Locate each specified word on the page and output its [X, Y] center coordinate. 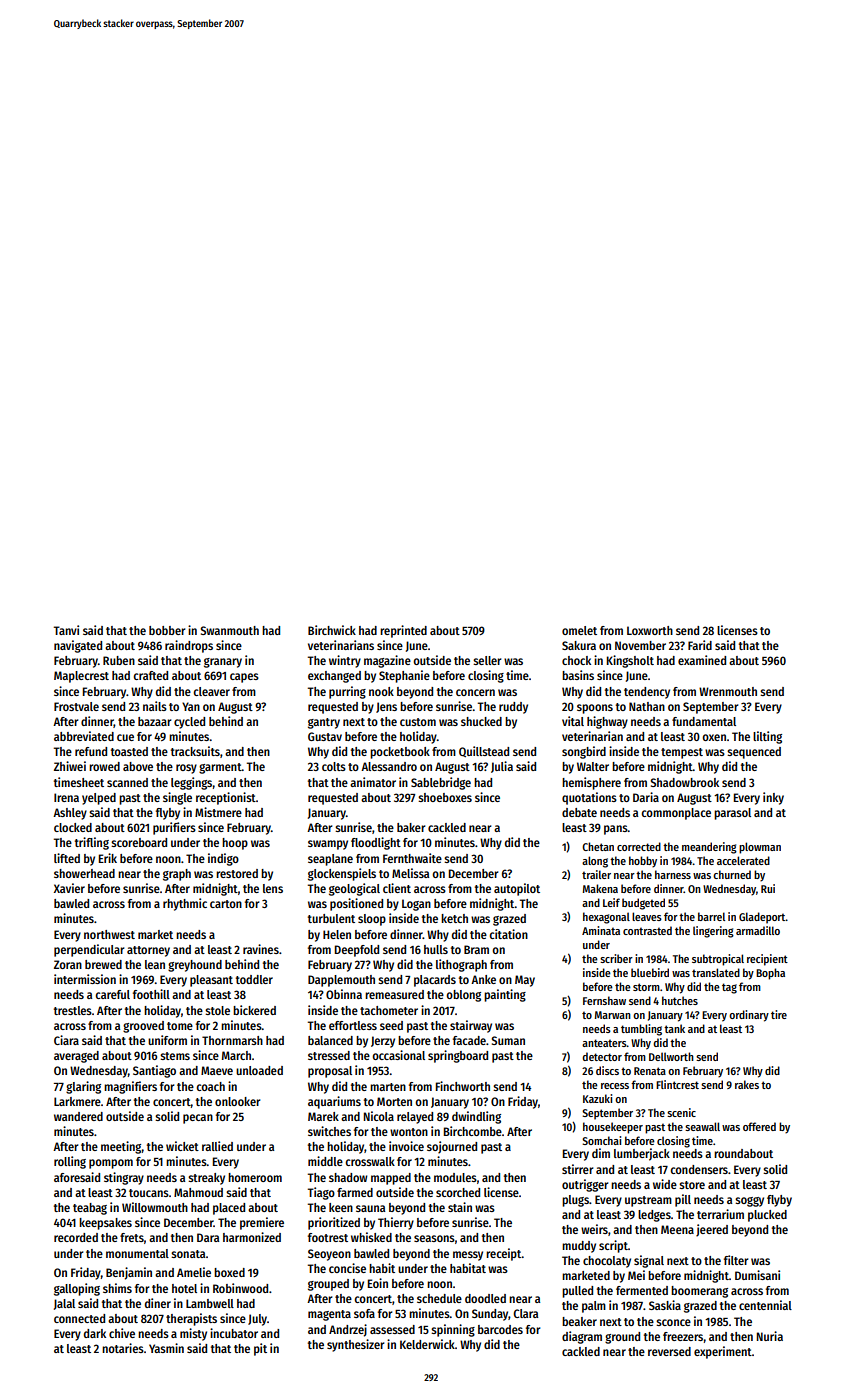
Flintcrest [677, 1084]
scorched [458, 1192]
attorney [148, 951]
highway [607, 722]
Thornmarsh [232, 1040]
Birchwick [332, 630]
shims [117, 1288]
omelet [579, 630]
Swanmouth [229, 630]
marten [388, 1087]
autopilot [517, 889]
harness [673, 874]
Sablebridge [441, 783]
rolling [70, 1162]
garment [220, 768]
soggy [749, 1202]
